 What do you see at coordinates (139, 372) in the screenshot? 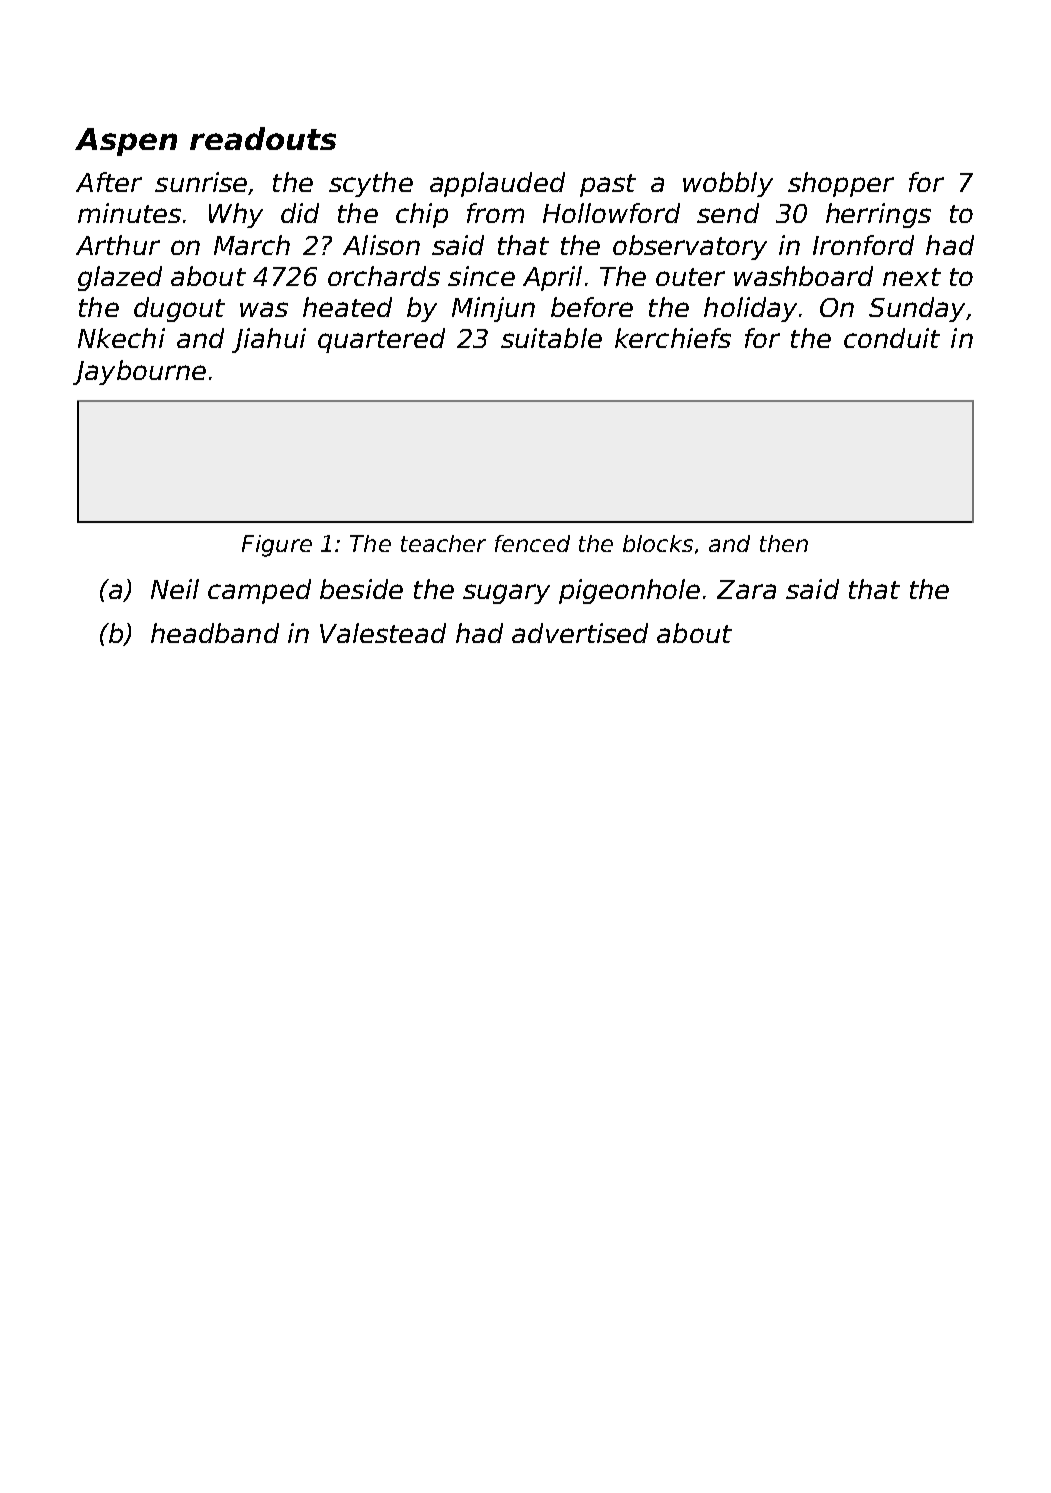
I see `Jaybourne` at bounding box center [139, 372].
